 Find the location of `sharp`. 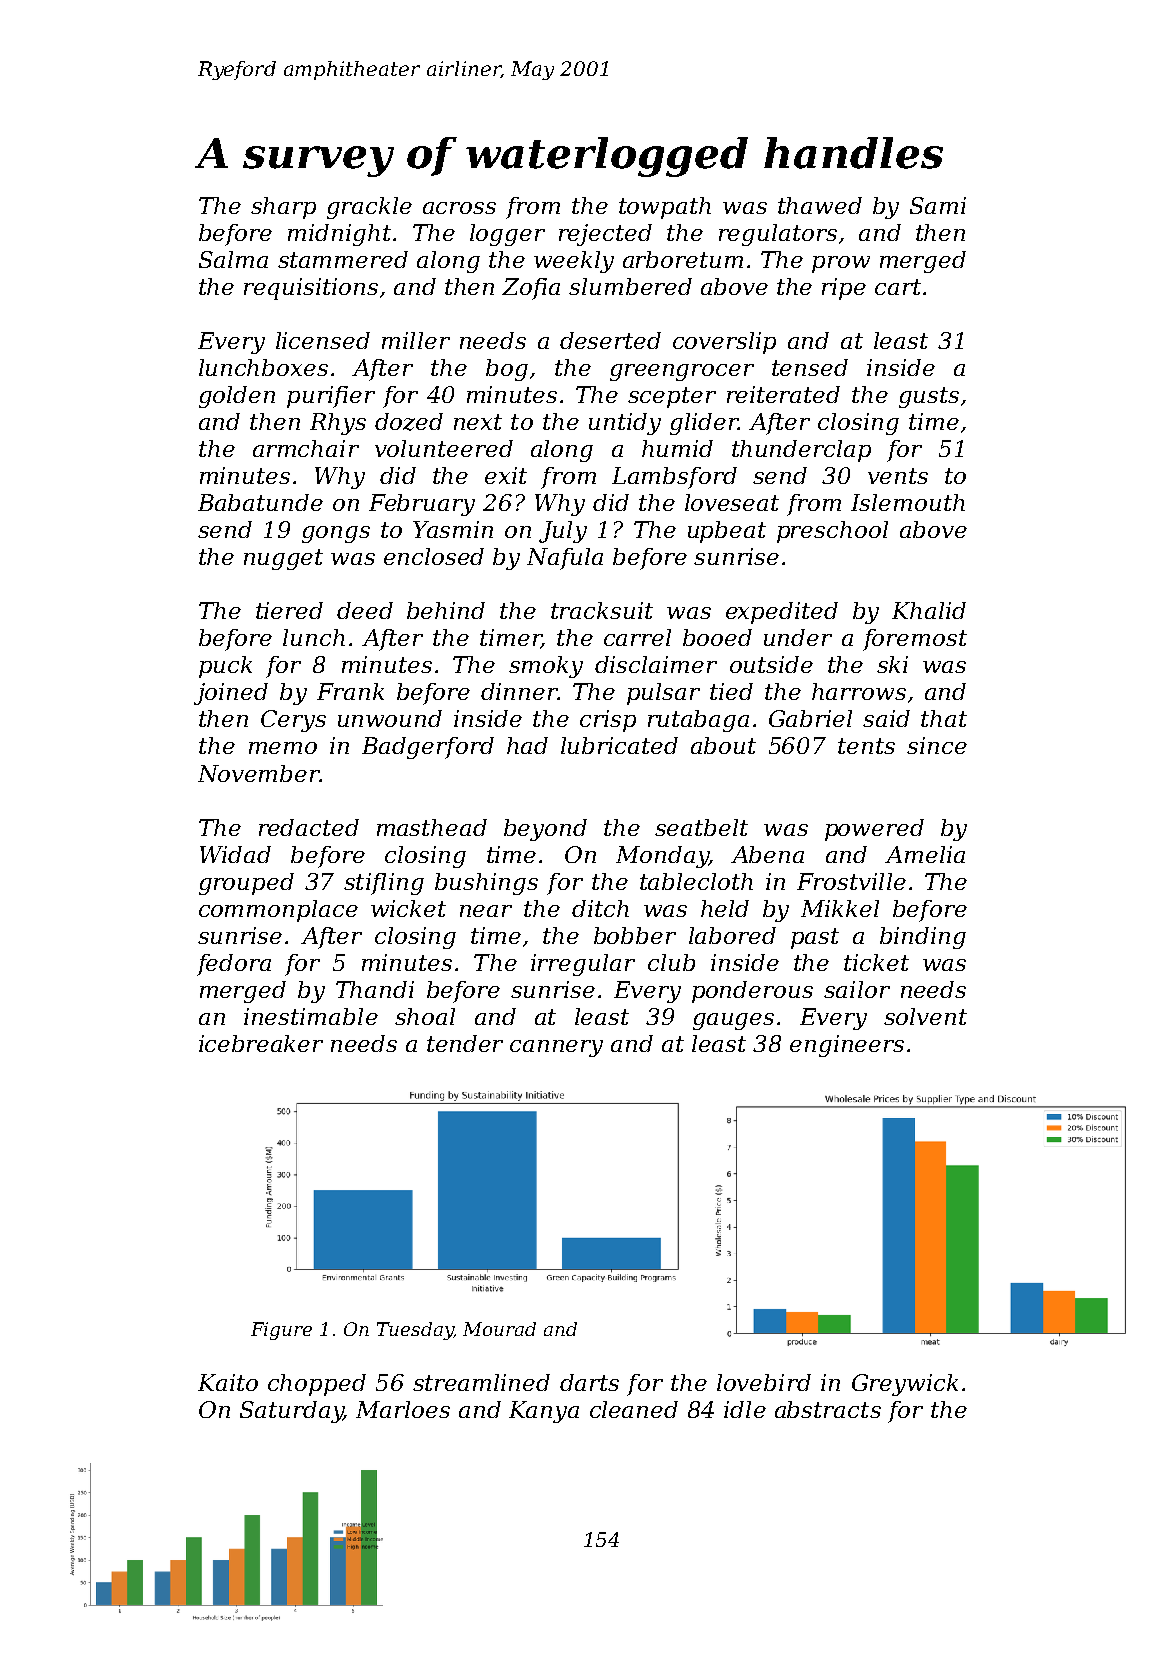

sharp is located at coordinates (283, 208).
